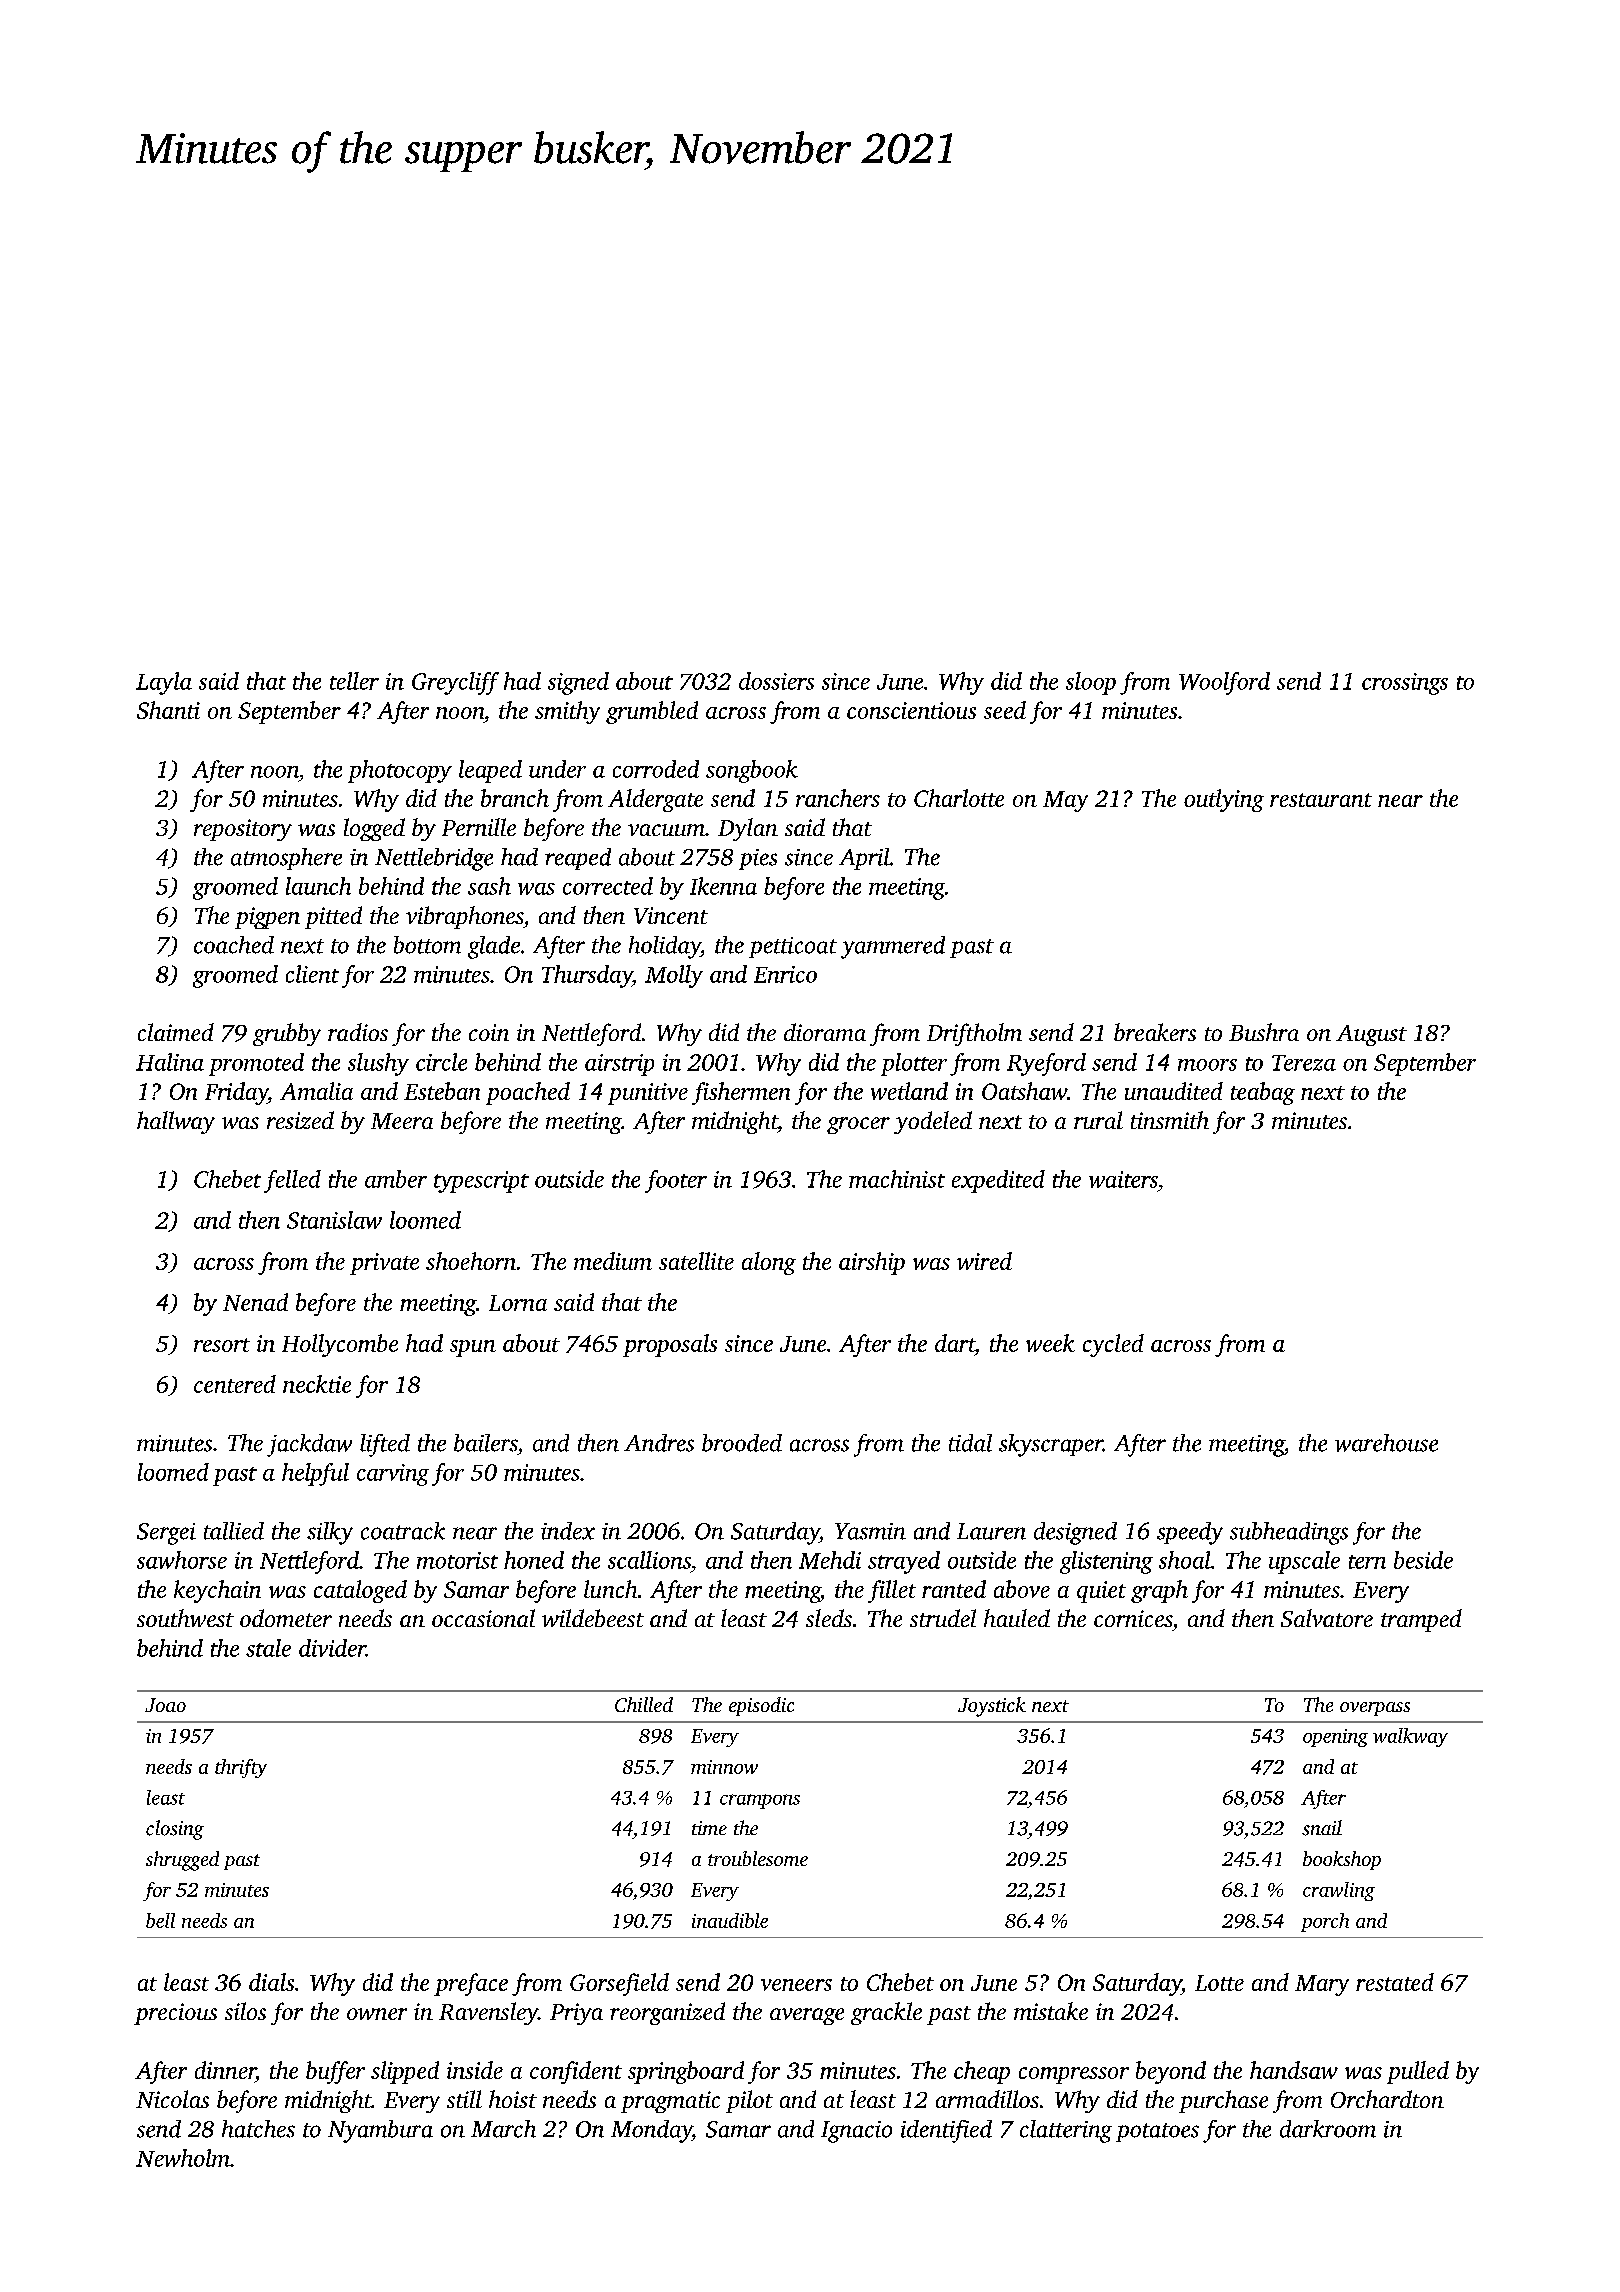 This screenshot has width=1620, height=2292. What do you see at coordinates (292, 1181) in the screenshot?
I see `felled` at bounding box center [292, 1181].
